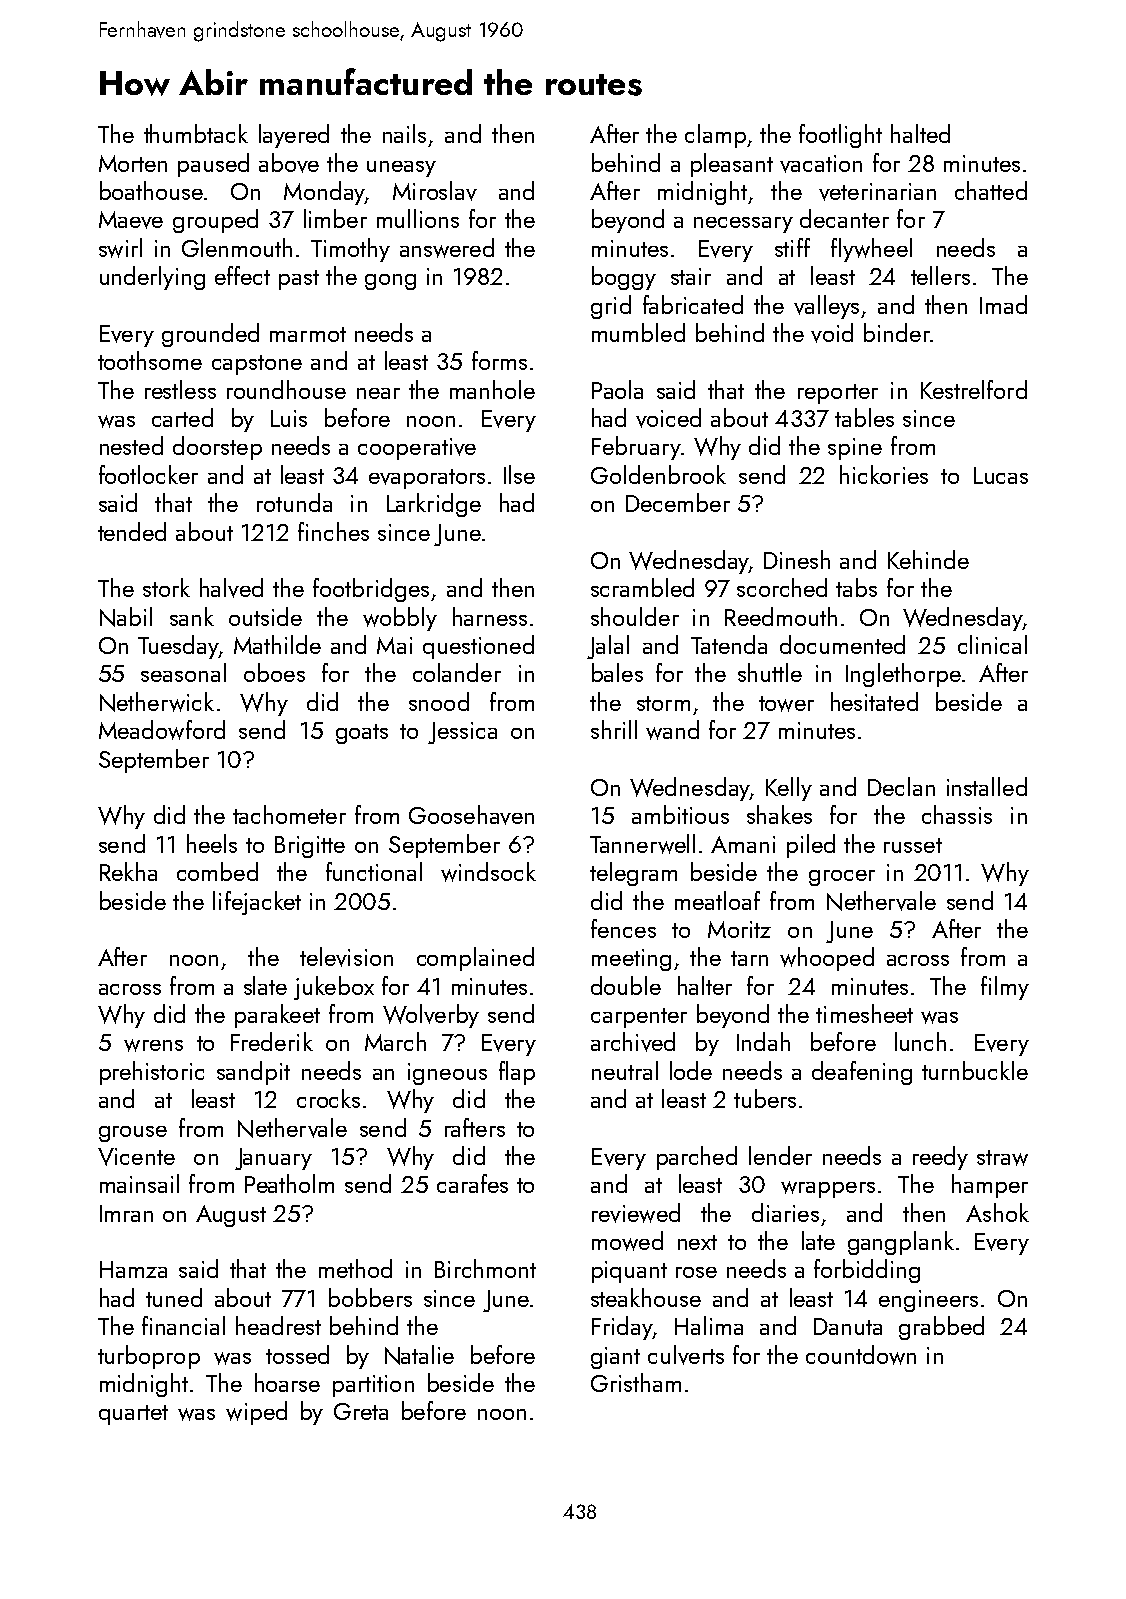 The width and height of the document is (1126, 1599). Describe the element at coordinates (157, 702) in the document. I see `Netherwick` at that location.
